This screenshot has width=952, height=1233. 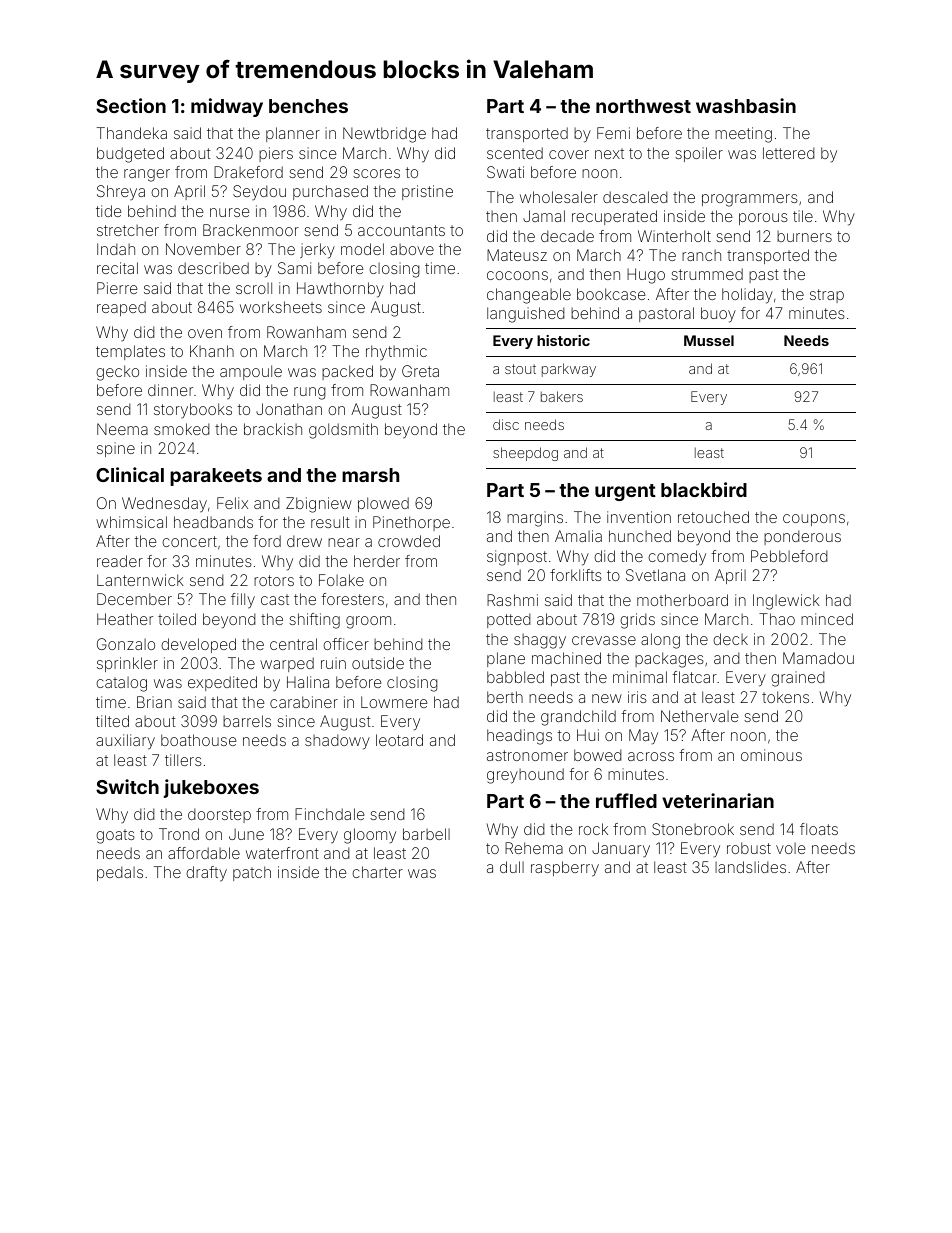 What do you see at coordinates (789, 153) in the screenshot?
I see `lettered` at bounding box center [789, 153].
